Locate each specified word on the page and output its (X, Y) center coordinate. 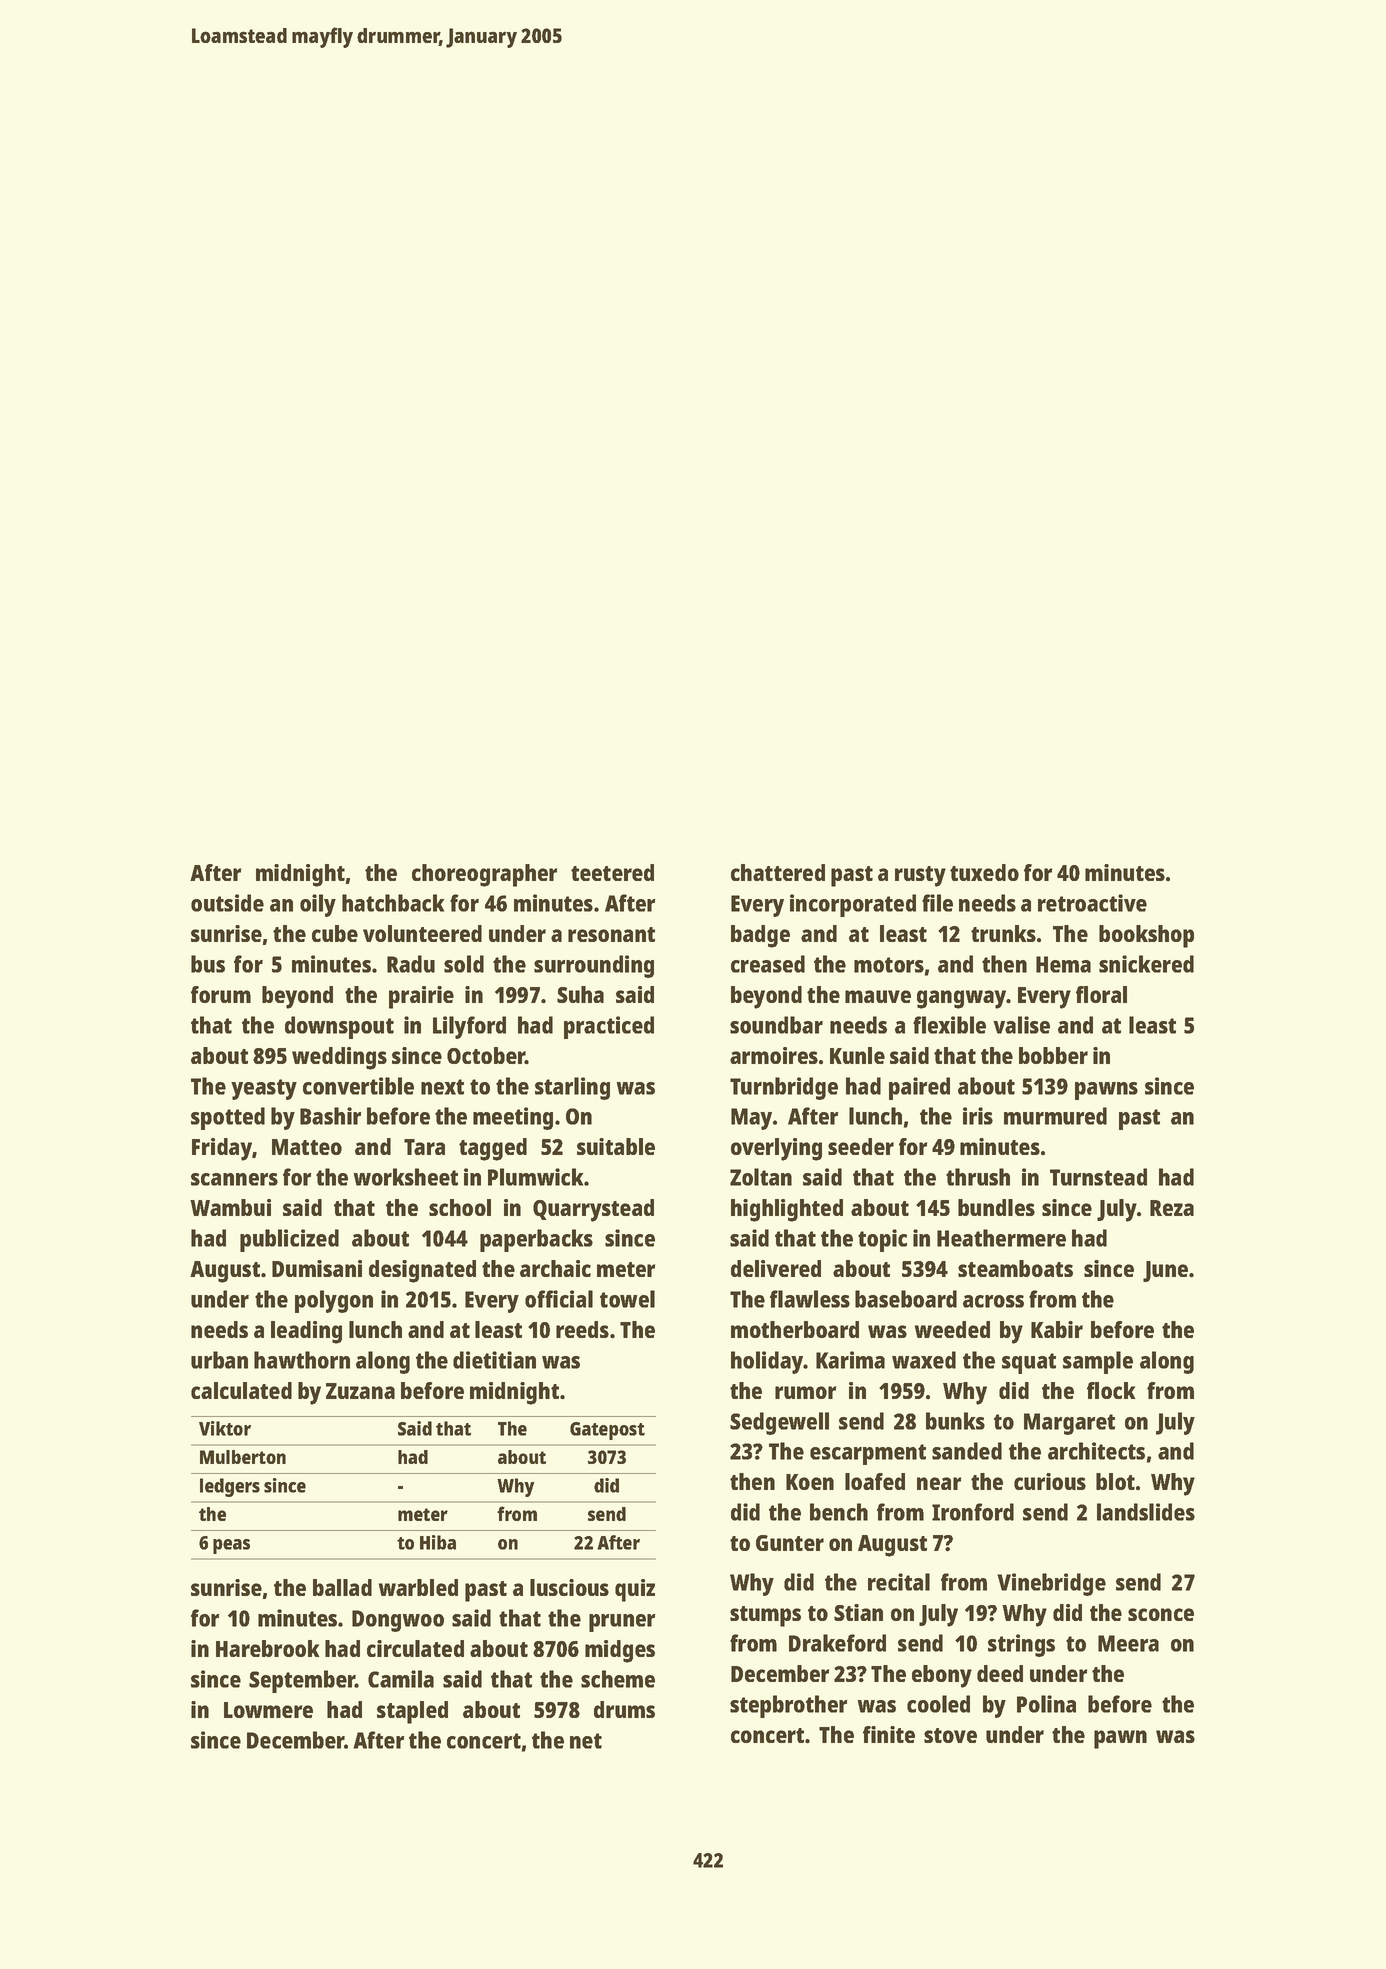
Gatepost (607, 1431)
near (939, 1483)
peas (231, 1546)
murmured (1055, 1116)
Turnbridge (784, 1088)
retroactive (1092, 903)
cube (335, 933)
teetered (612, 872)
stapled (412, 1712)
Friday (222, 1149)
